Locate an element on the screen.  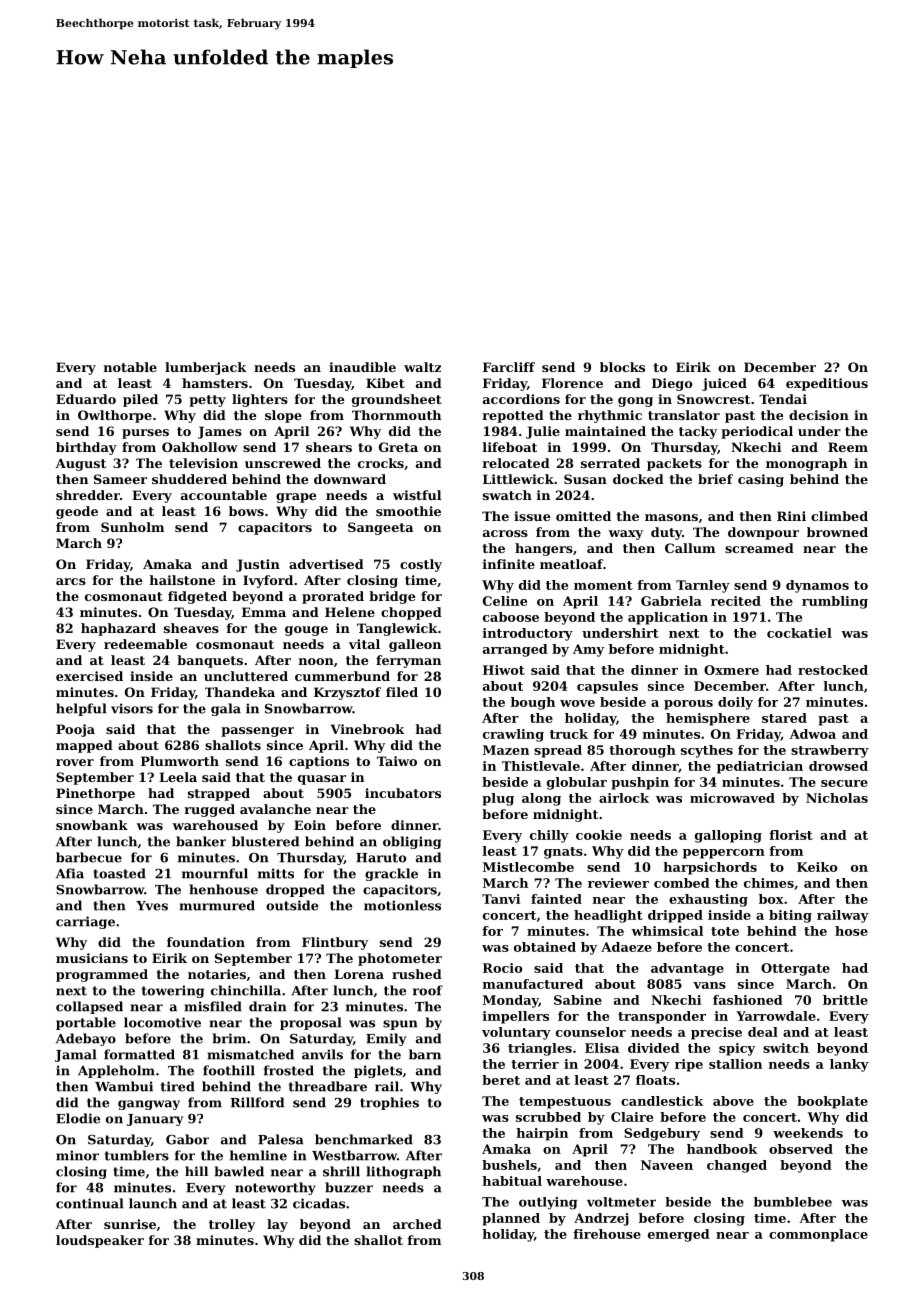
triangles is located at coordinates (540, 1049).
